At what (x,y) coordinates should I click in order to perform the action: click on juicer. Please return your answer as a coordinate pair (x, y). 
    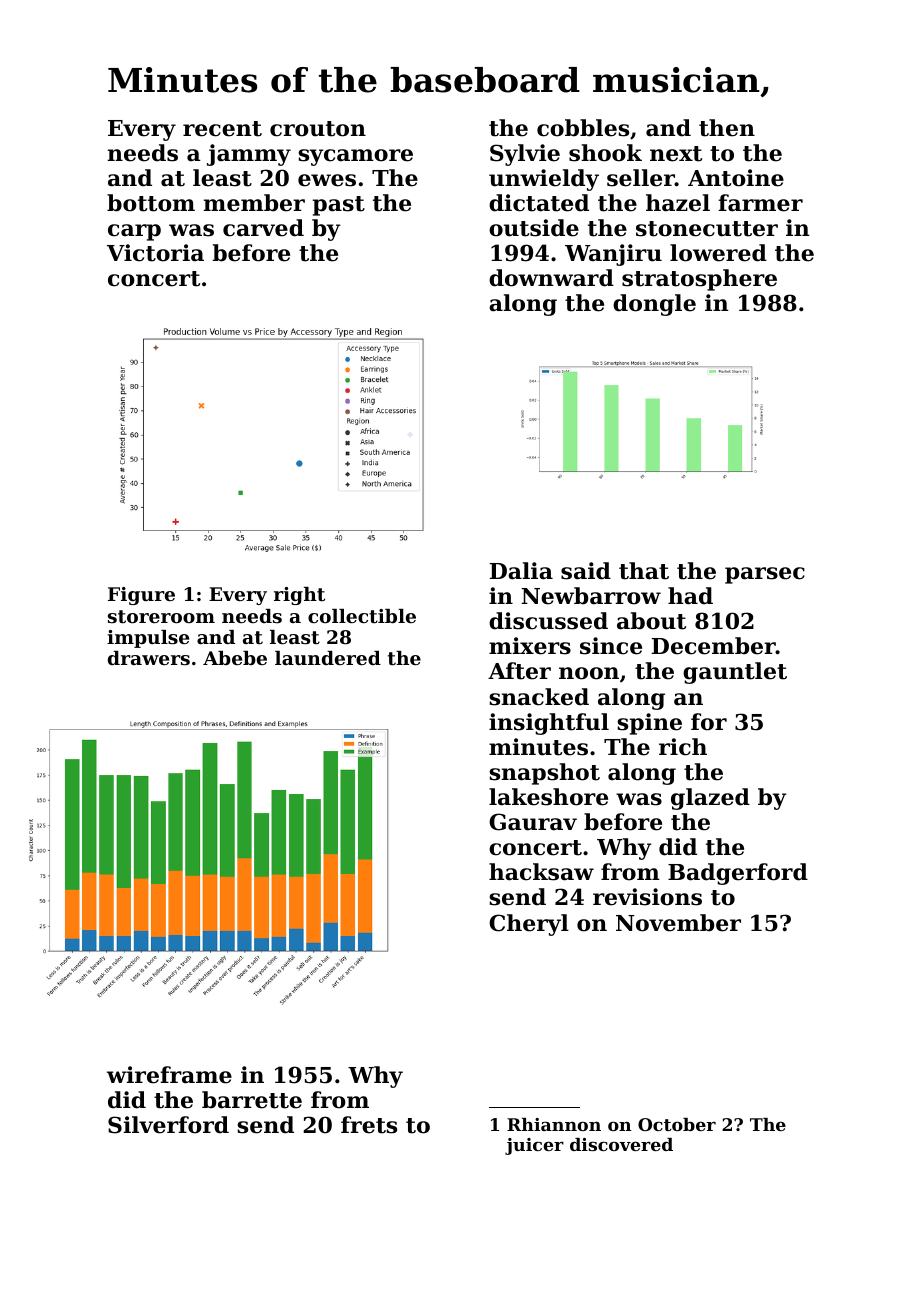
    Looking at the image, I should click on (534, 1146).
